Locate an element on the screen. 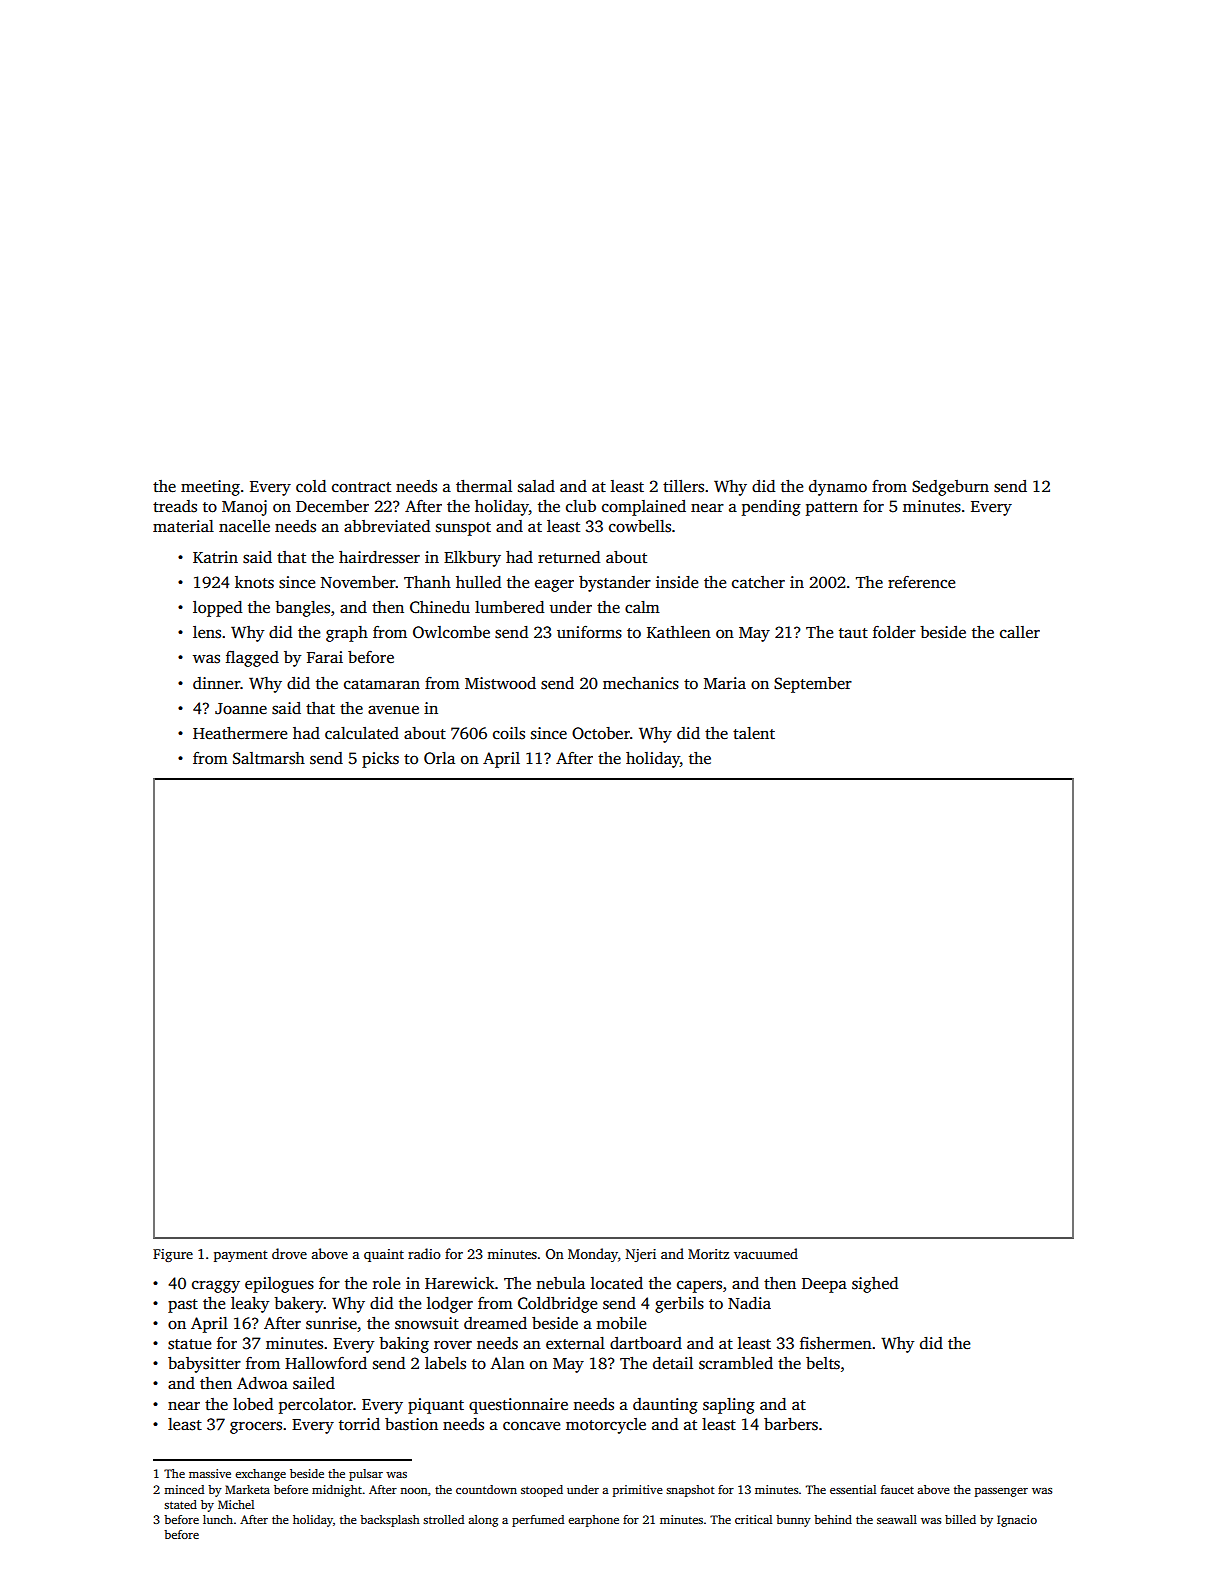 The height and width of the screenshot is (1587, 1227). Orla is located at coordinates (439, 758).
